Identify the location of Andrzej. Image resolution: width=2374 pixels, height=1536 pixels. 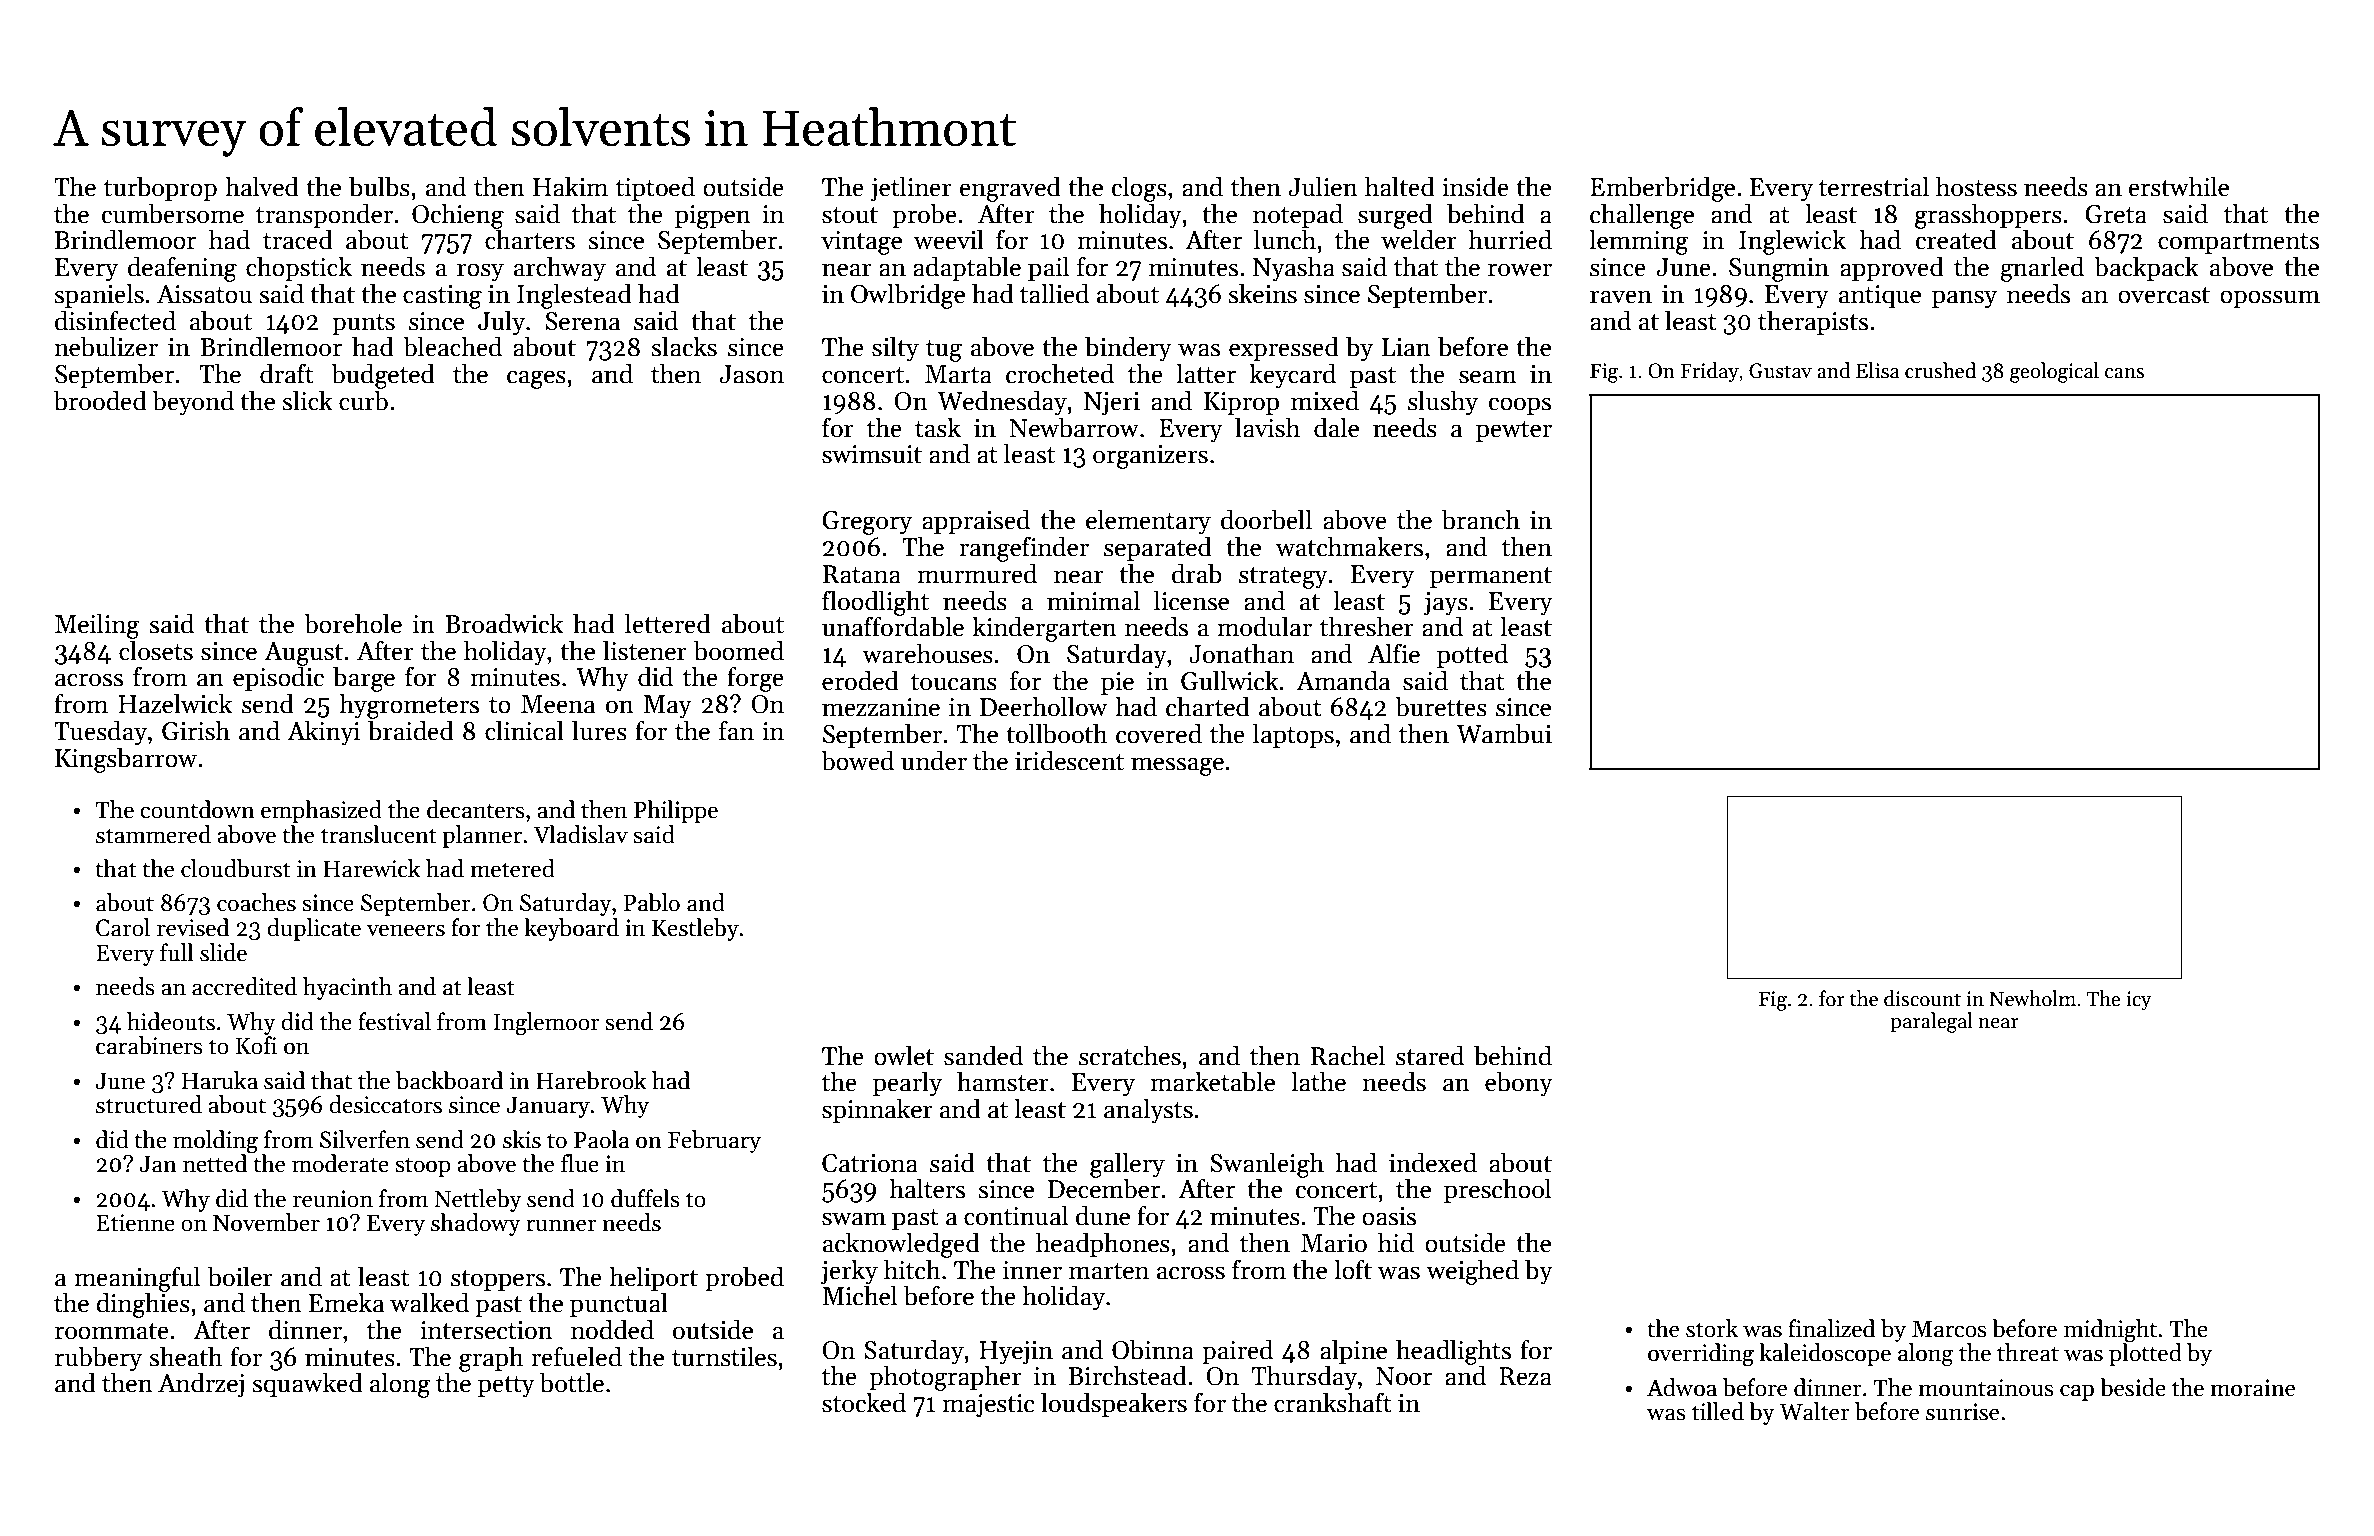
(201, 1385).
